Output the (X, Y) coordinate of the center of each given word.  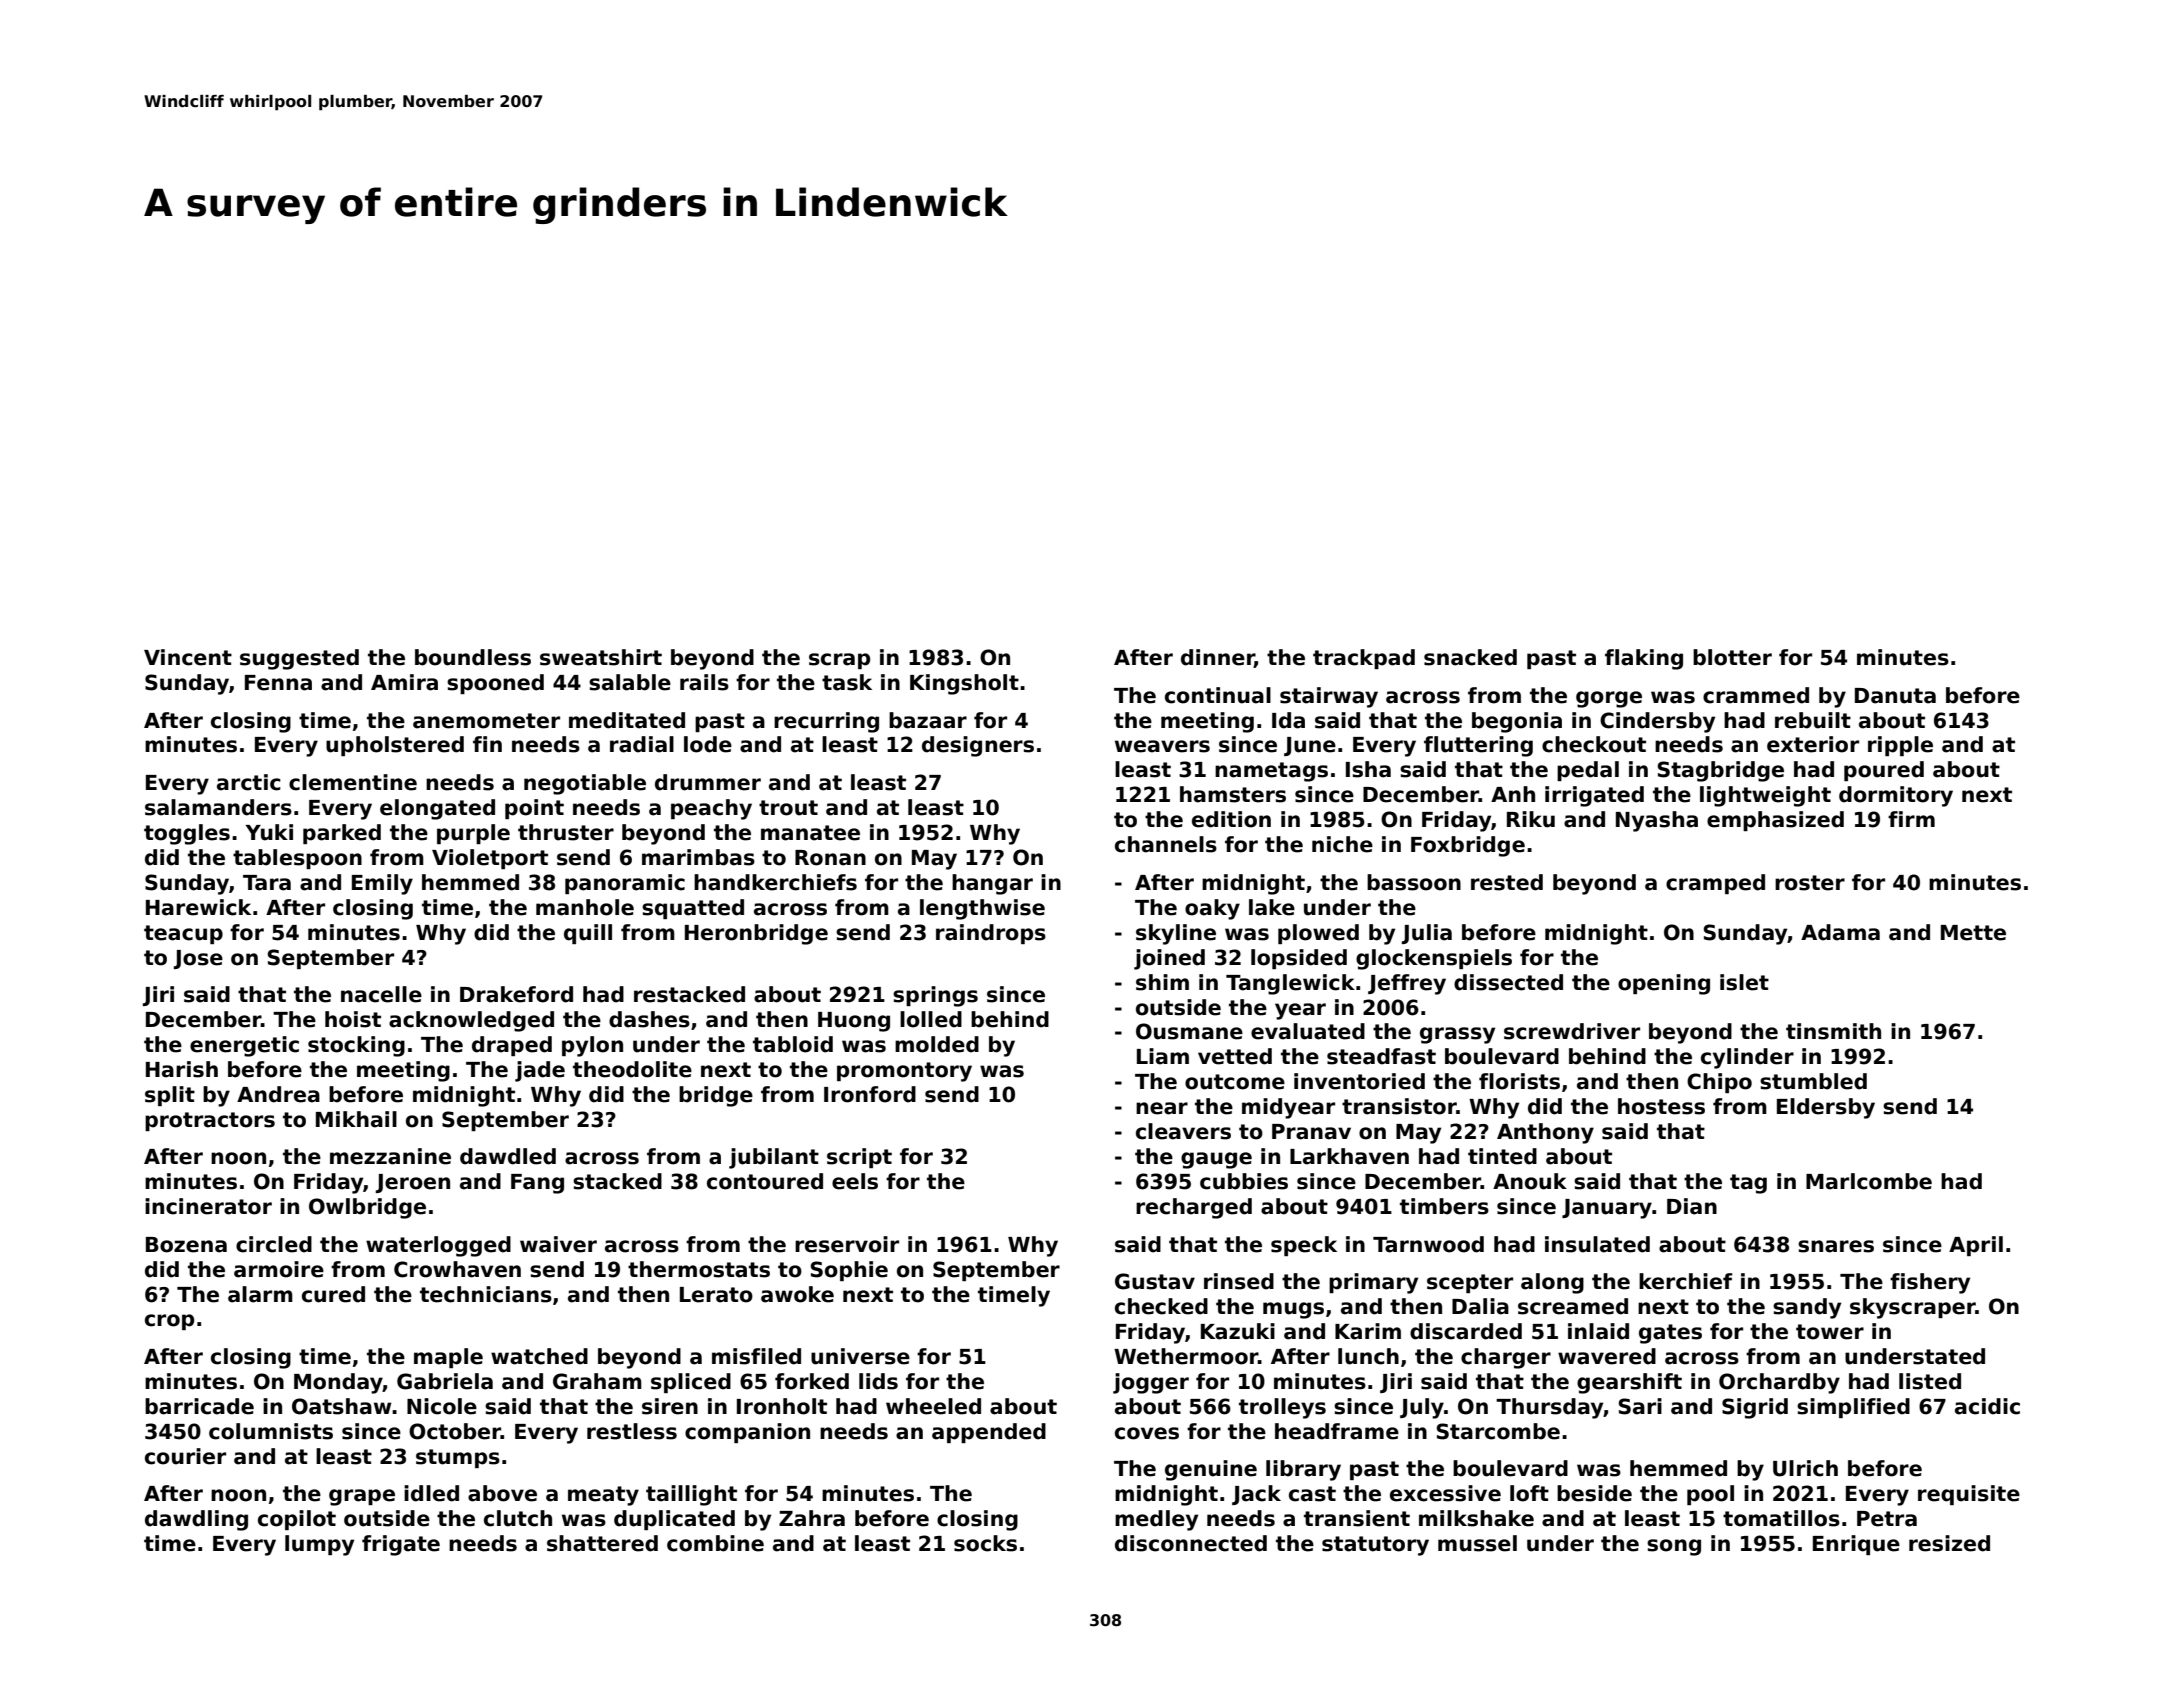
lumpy (319, 1545)
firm (1911, 819)
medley (1156, 1520)
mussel (1477, 1543)
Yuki (269, 832)
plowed (1318, 934)
